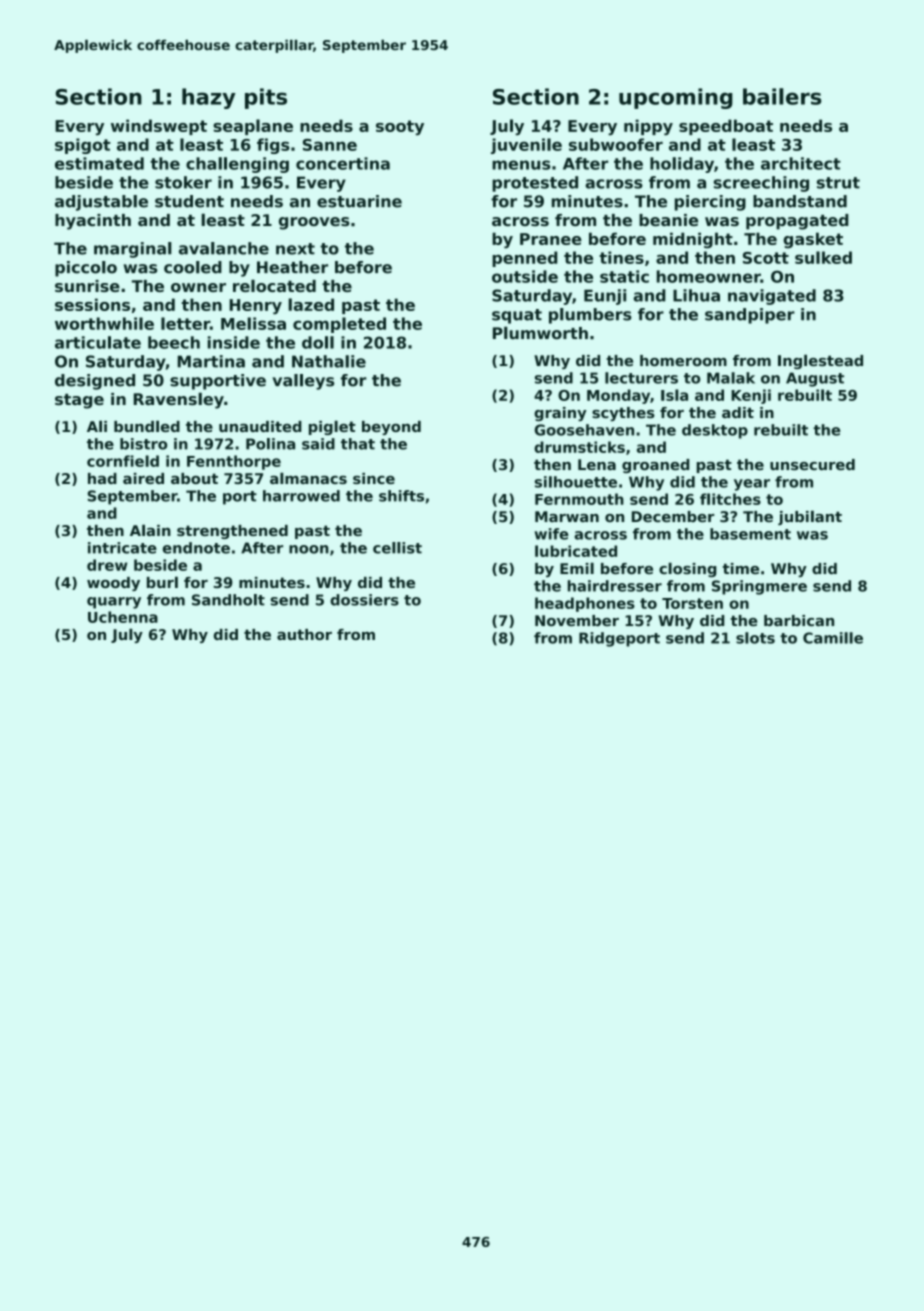 The image size is (924, 1311). What do you see at coordinates (730, 499) in the document?
I see `flitches` at bounding box center [730, 499].
